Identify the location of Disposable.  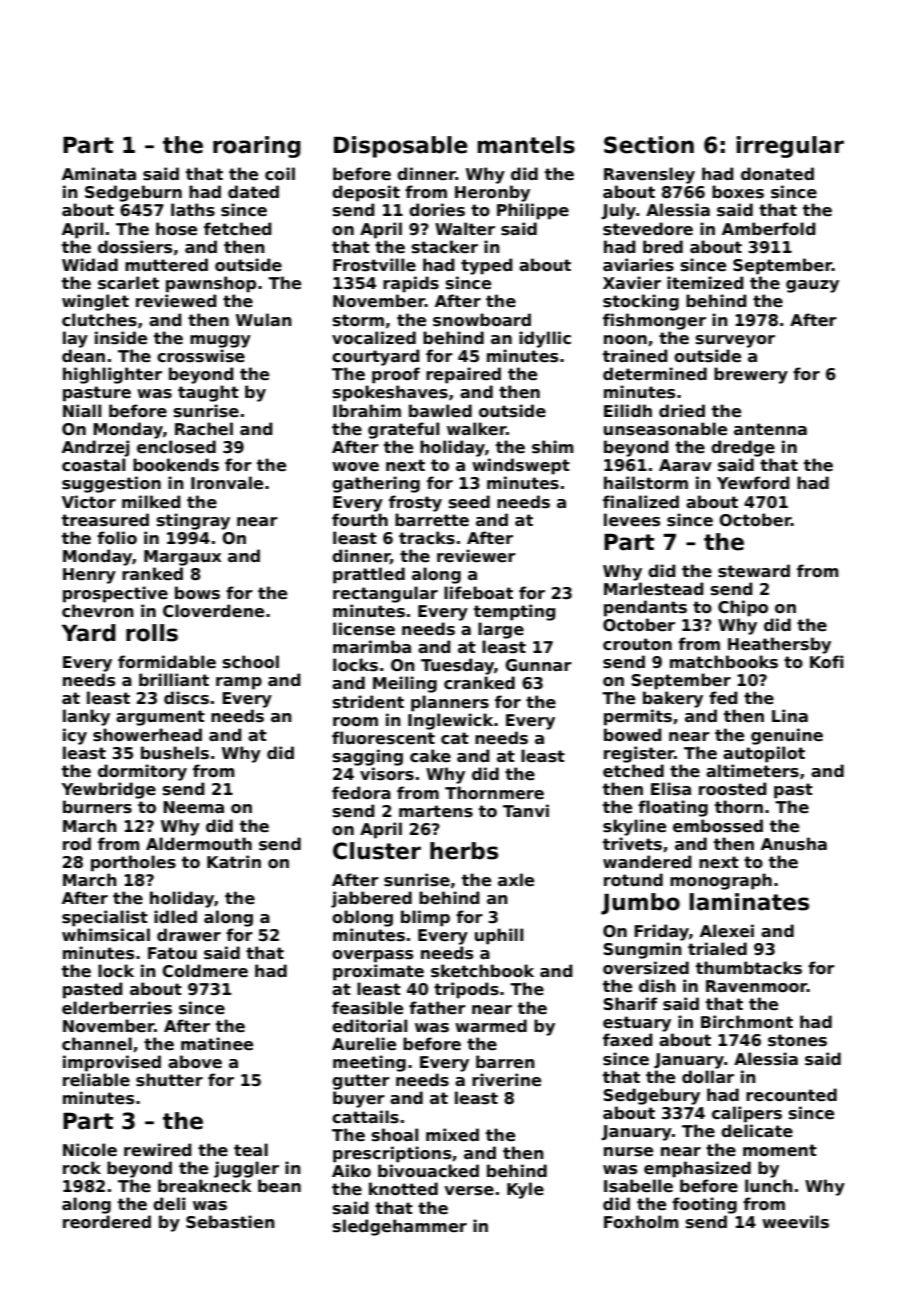
(401, 147).
